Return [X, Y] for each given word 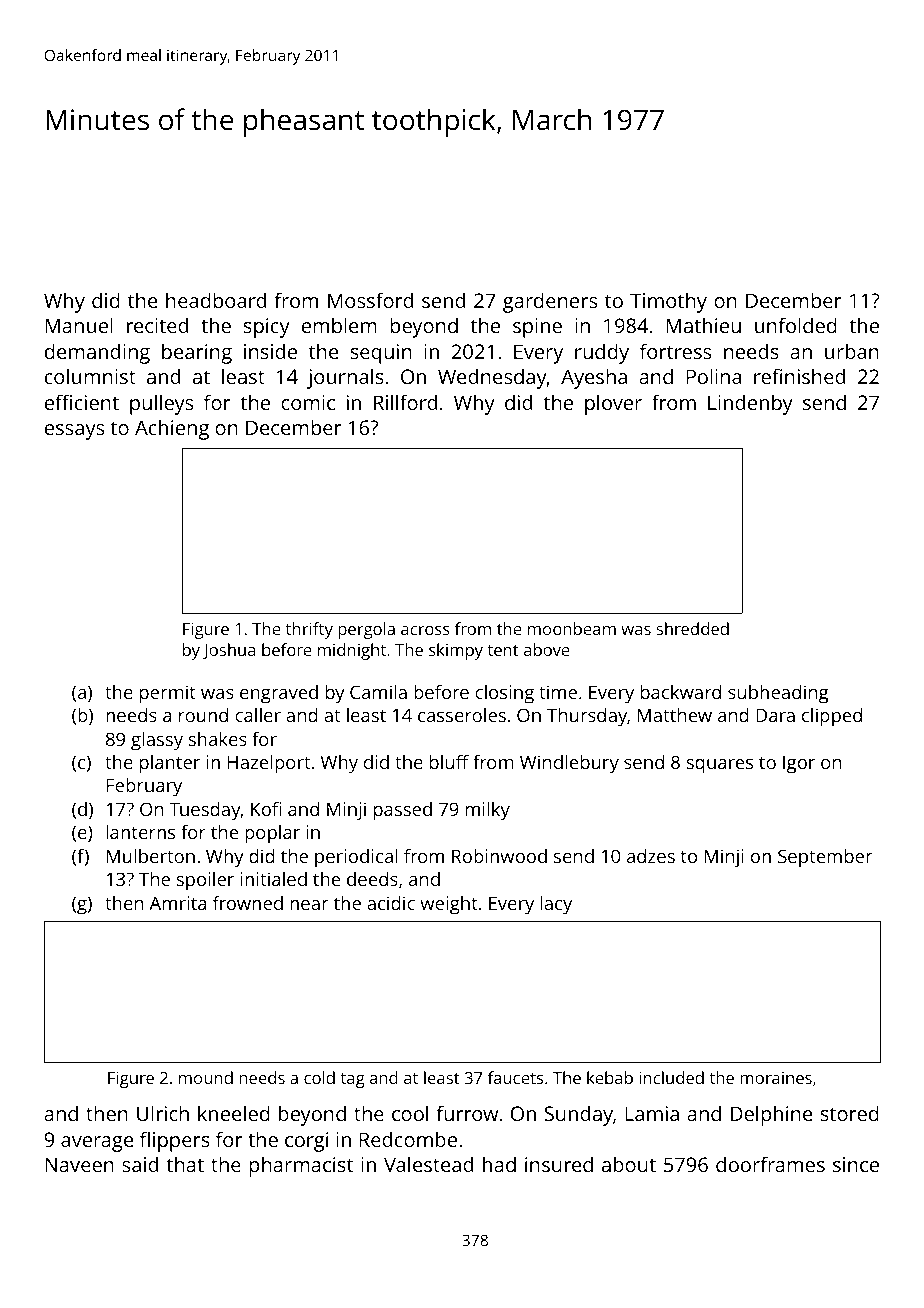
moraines [776, 1078]
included [671, 1077]
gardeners [550, 302]
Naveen [79, 1164]
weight [449, 905]
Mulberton [151, 856]
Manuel [79, 325]
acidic [391, 903]
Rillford [405, 402]
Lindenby [750, 404]
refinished [799, 376]
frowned [248, 903]
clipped [832, 717]
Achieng [172, 429]
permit [168, 694]
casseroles [462, 715]
